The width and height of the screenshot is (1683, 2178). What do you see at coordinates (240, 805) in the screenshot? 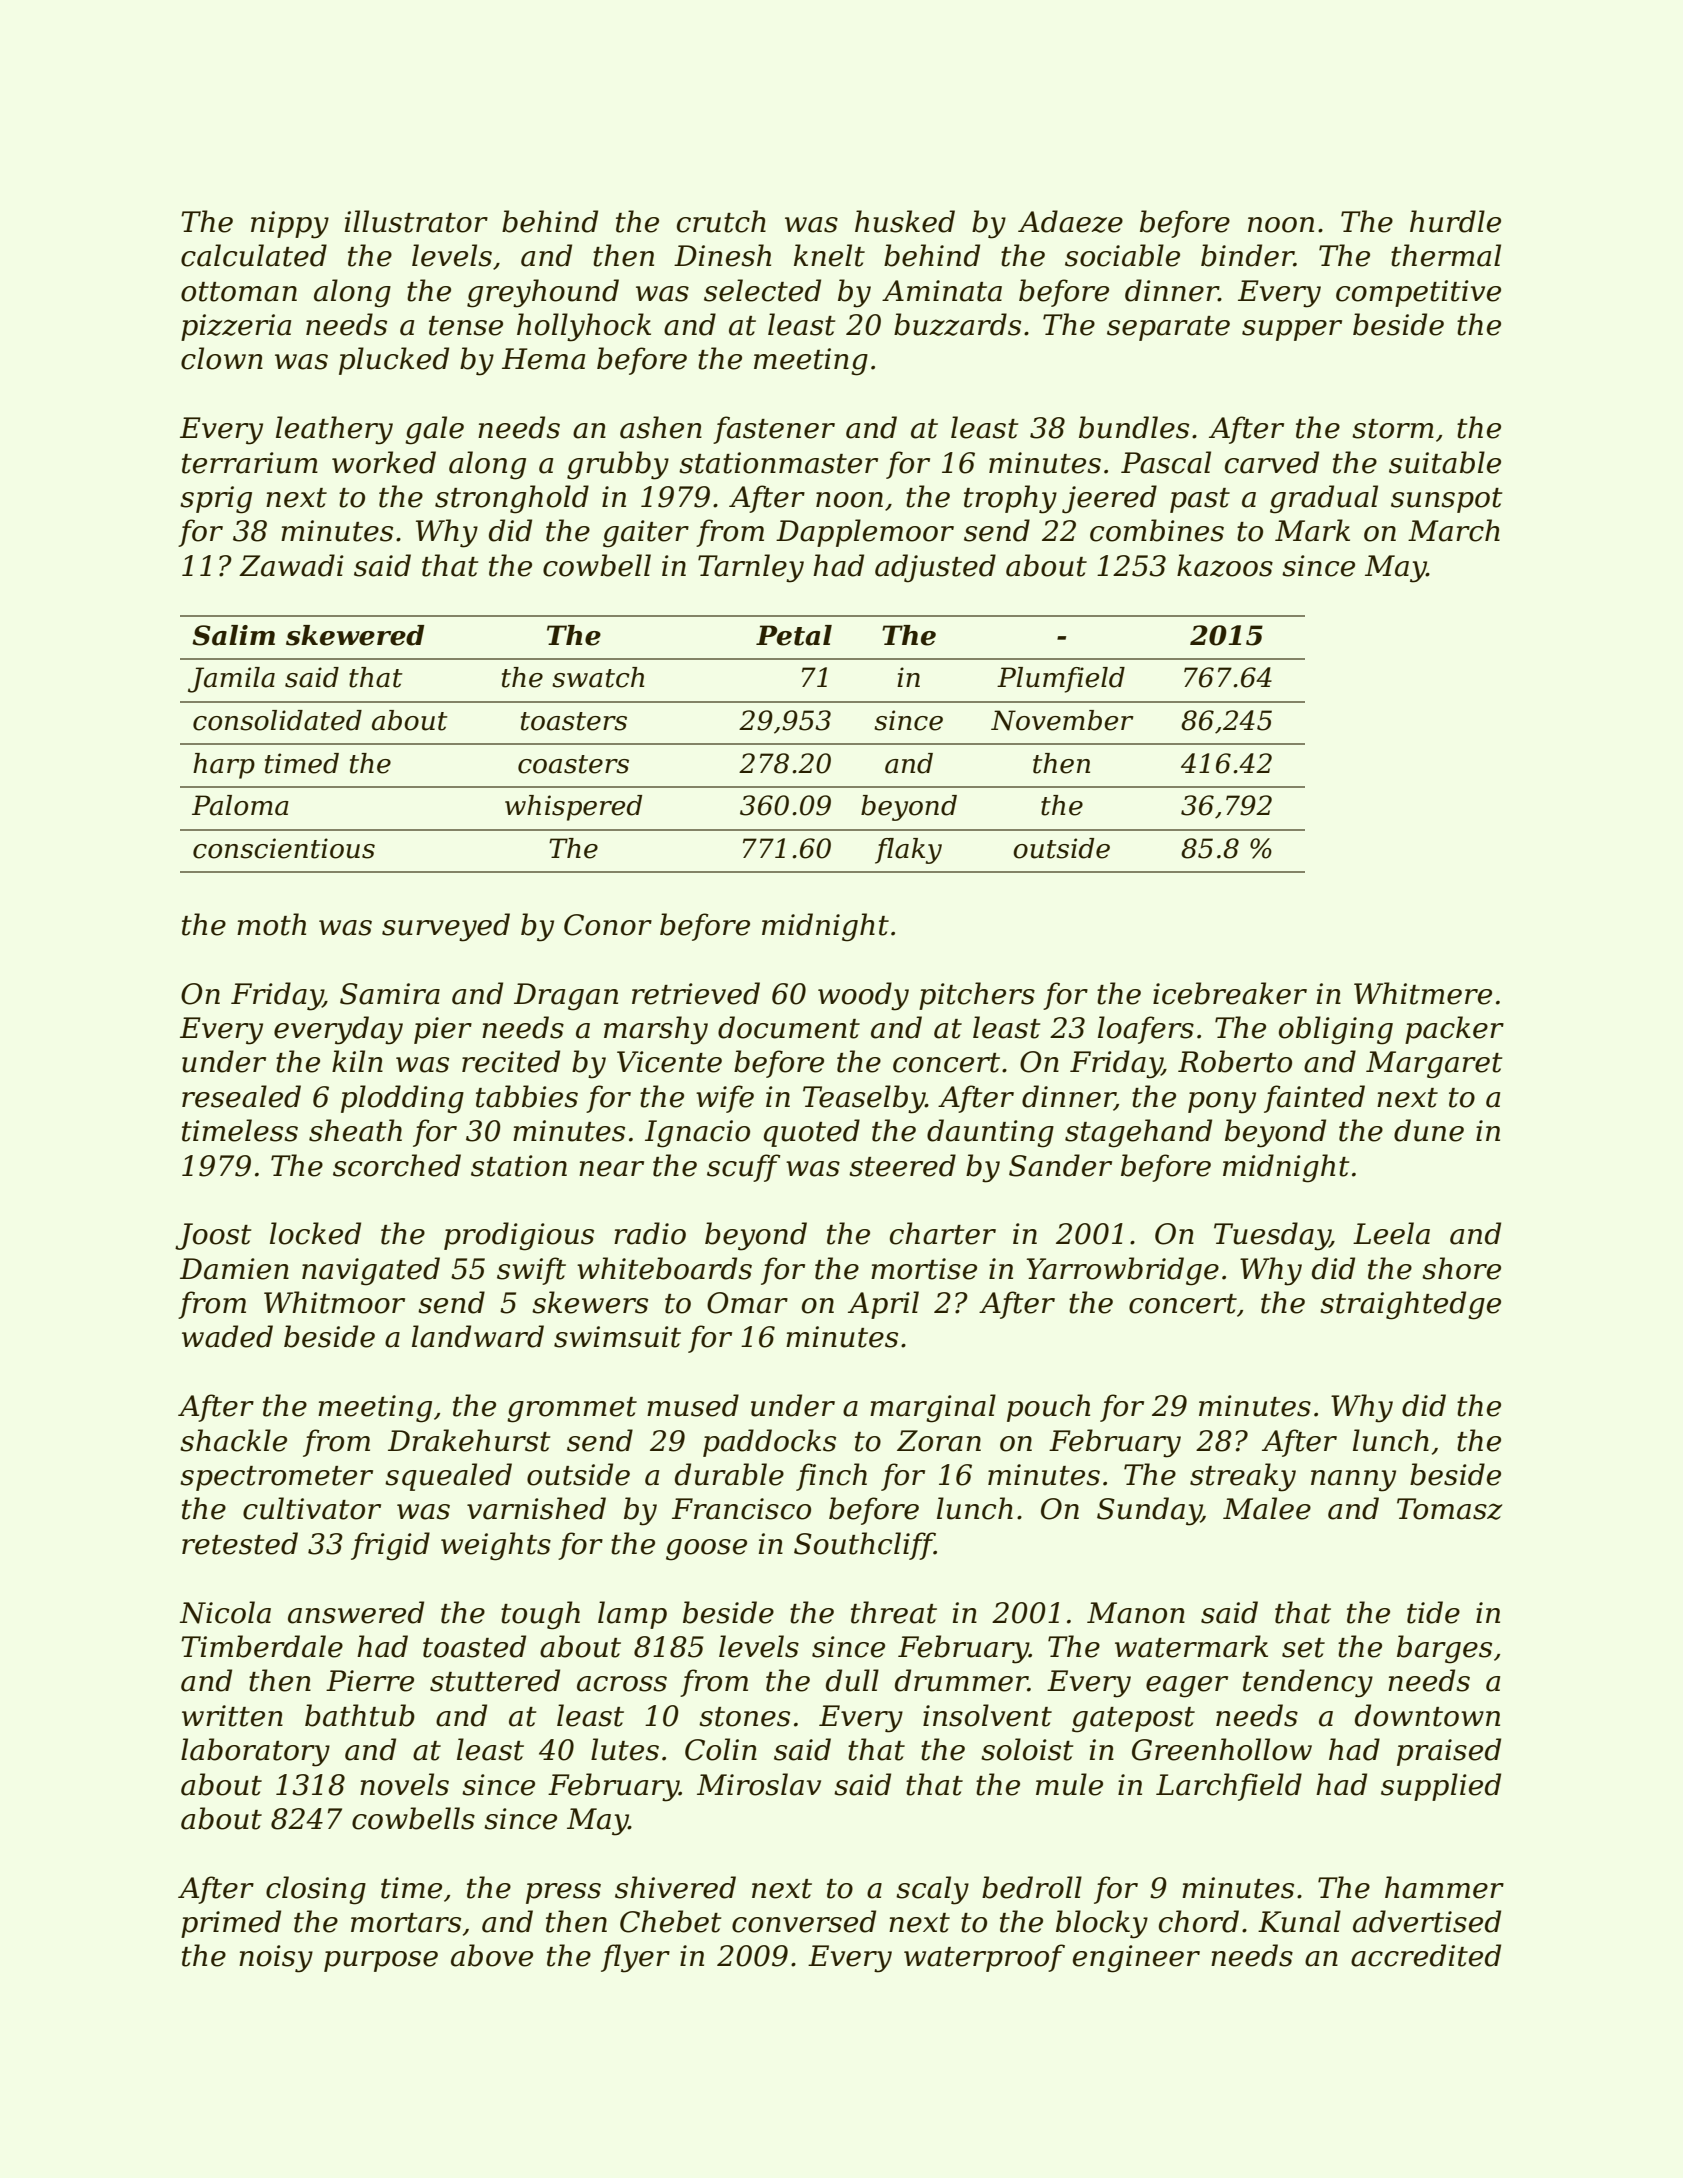
I see `Paloma` at bounding box center [240, 805].
